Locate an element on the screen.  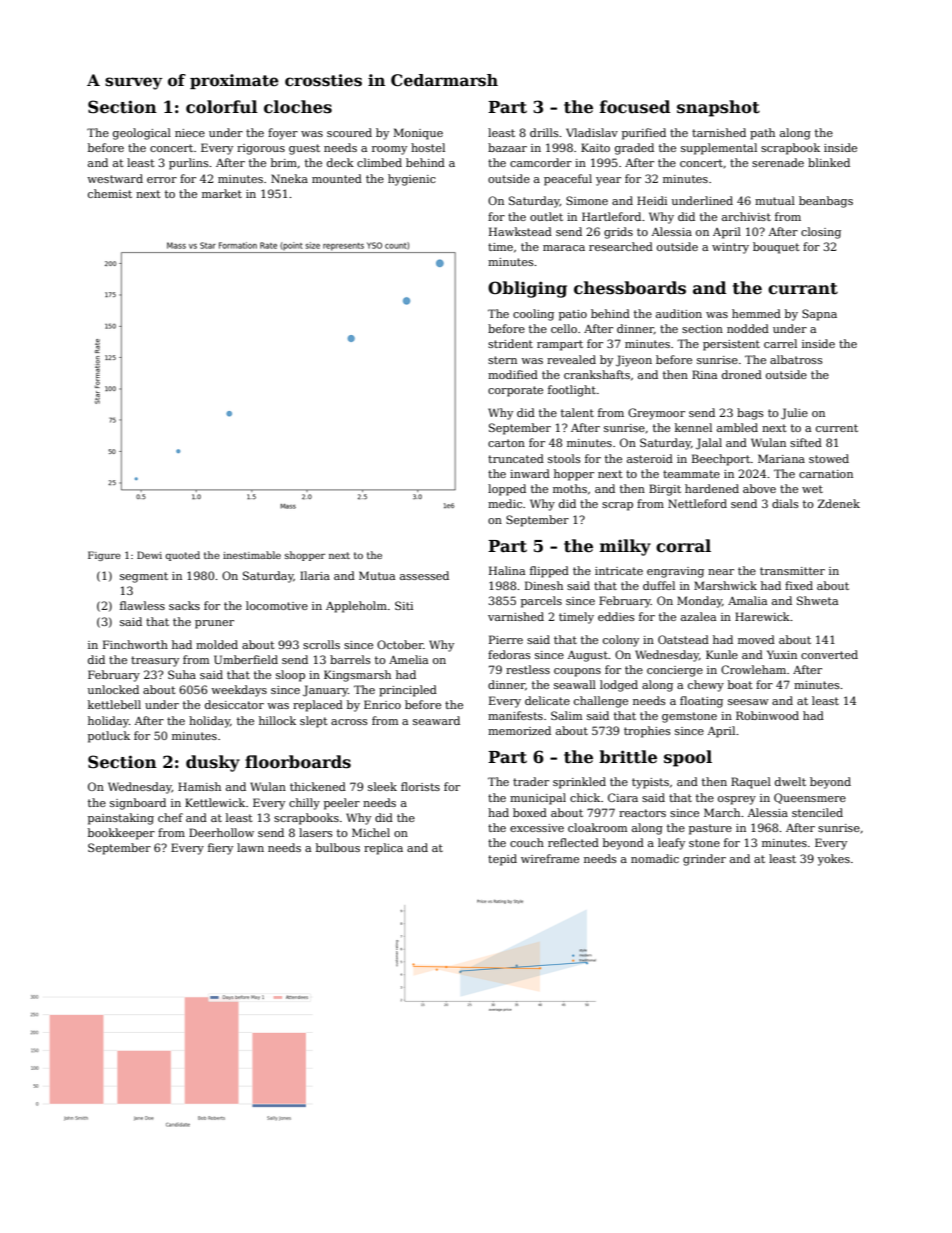
nodded is located at coordinates (748, 328).
